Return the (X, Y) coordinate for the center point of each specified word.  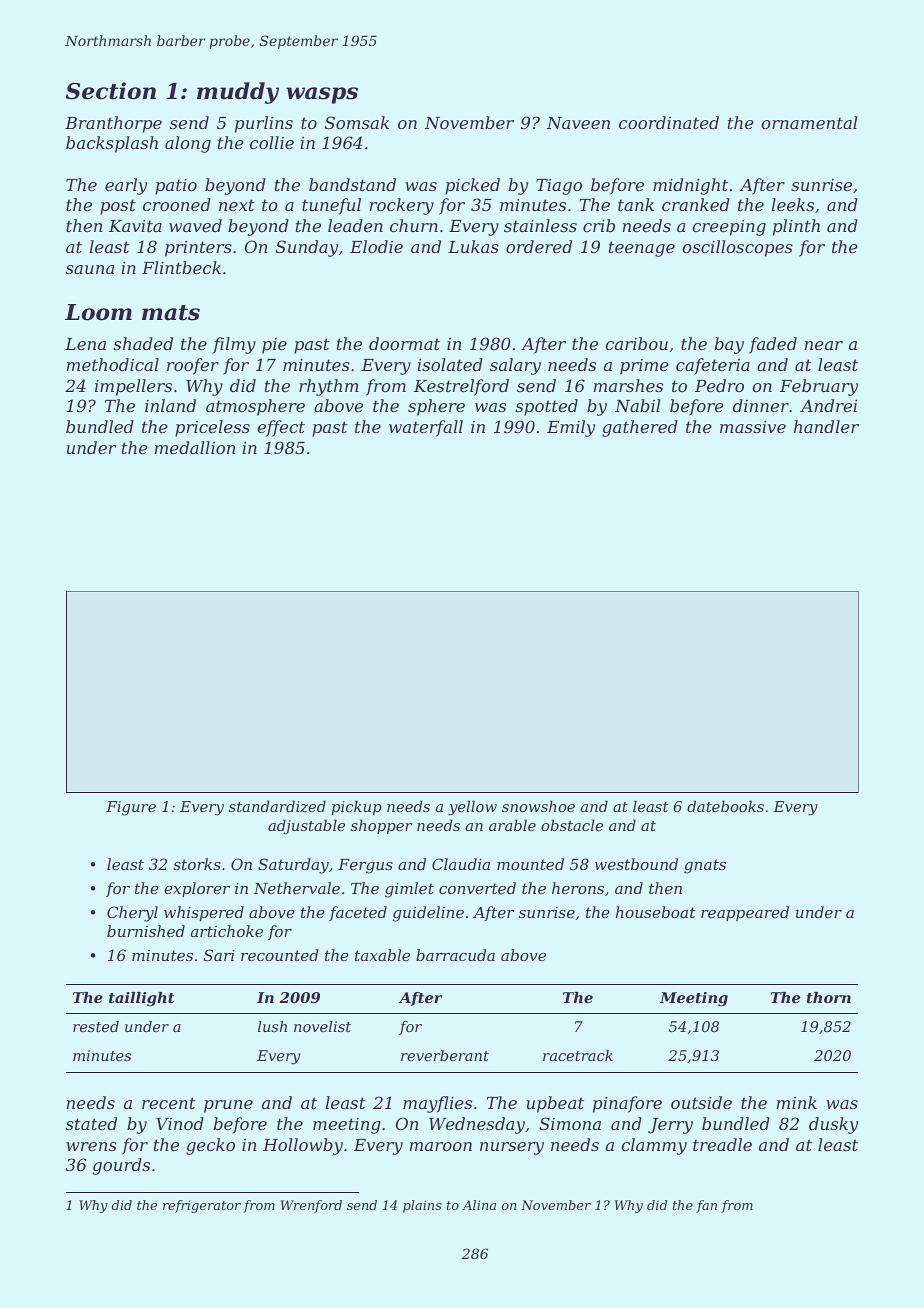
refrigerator (202, 1206)
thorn (829, 997)
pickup (356, 807)
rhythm (329, 387)
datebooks (725, 806)
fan (706, 1206)
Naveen (578, 123)
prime (644, 367)
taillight (141, 999)
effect (281, 428)
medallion (195, 447)
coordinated (669, 122)
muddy (238, 93)
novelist (322, 1026)
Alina (479, 1205)
